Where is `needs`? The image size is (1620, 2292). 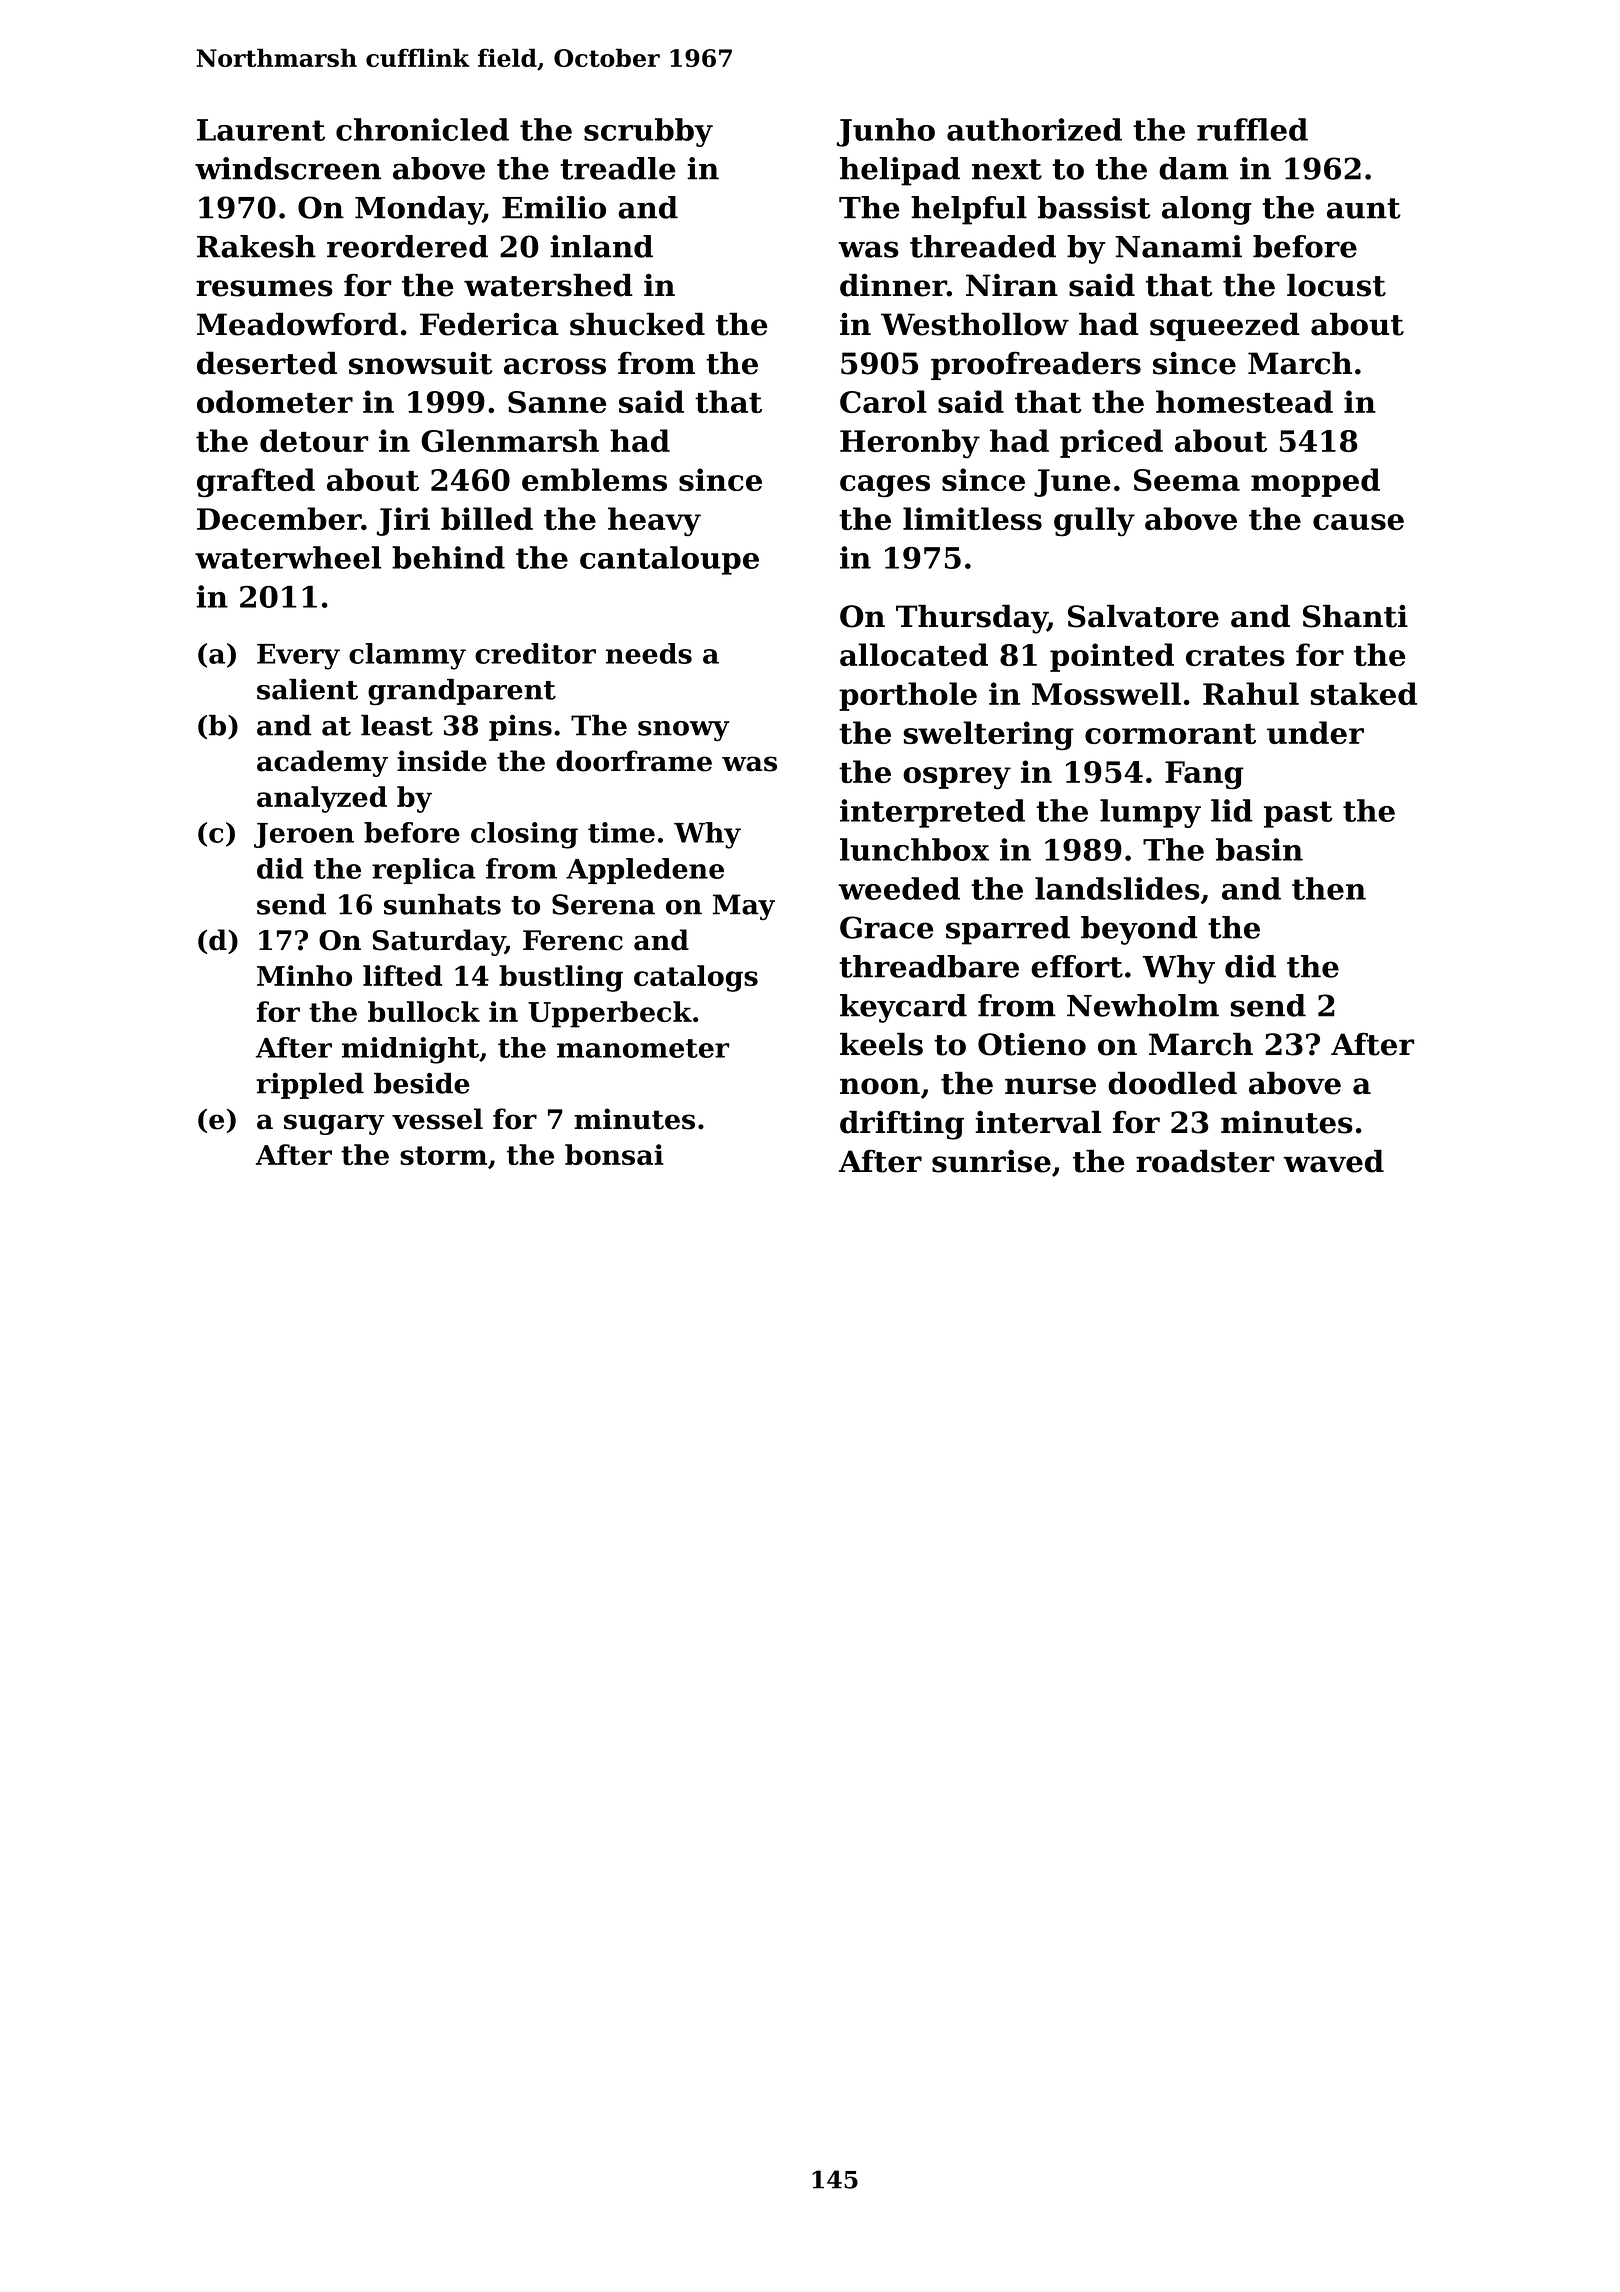 needs is located at coordinates (649, 653).
